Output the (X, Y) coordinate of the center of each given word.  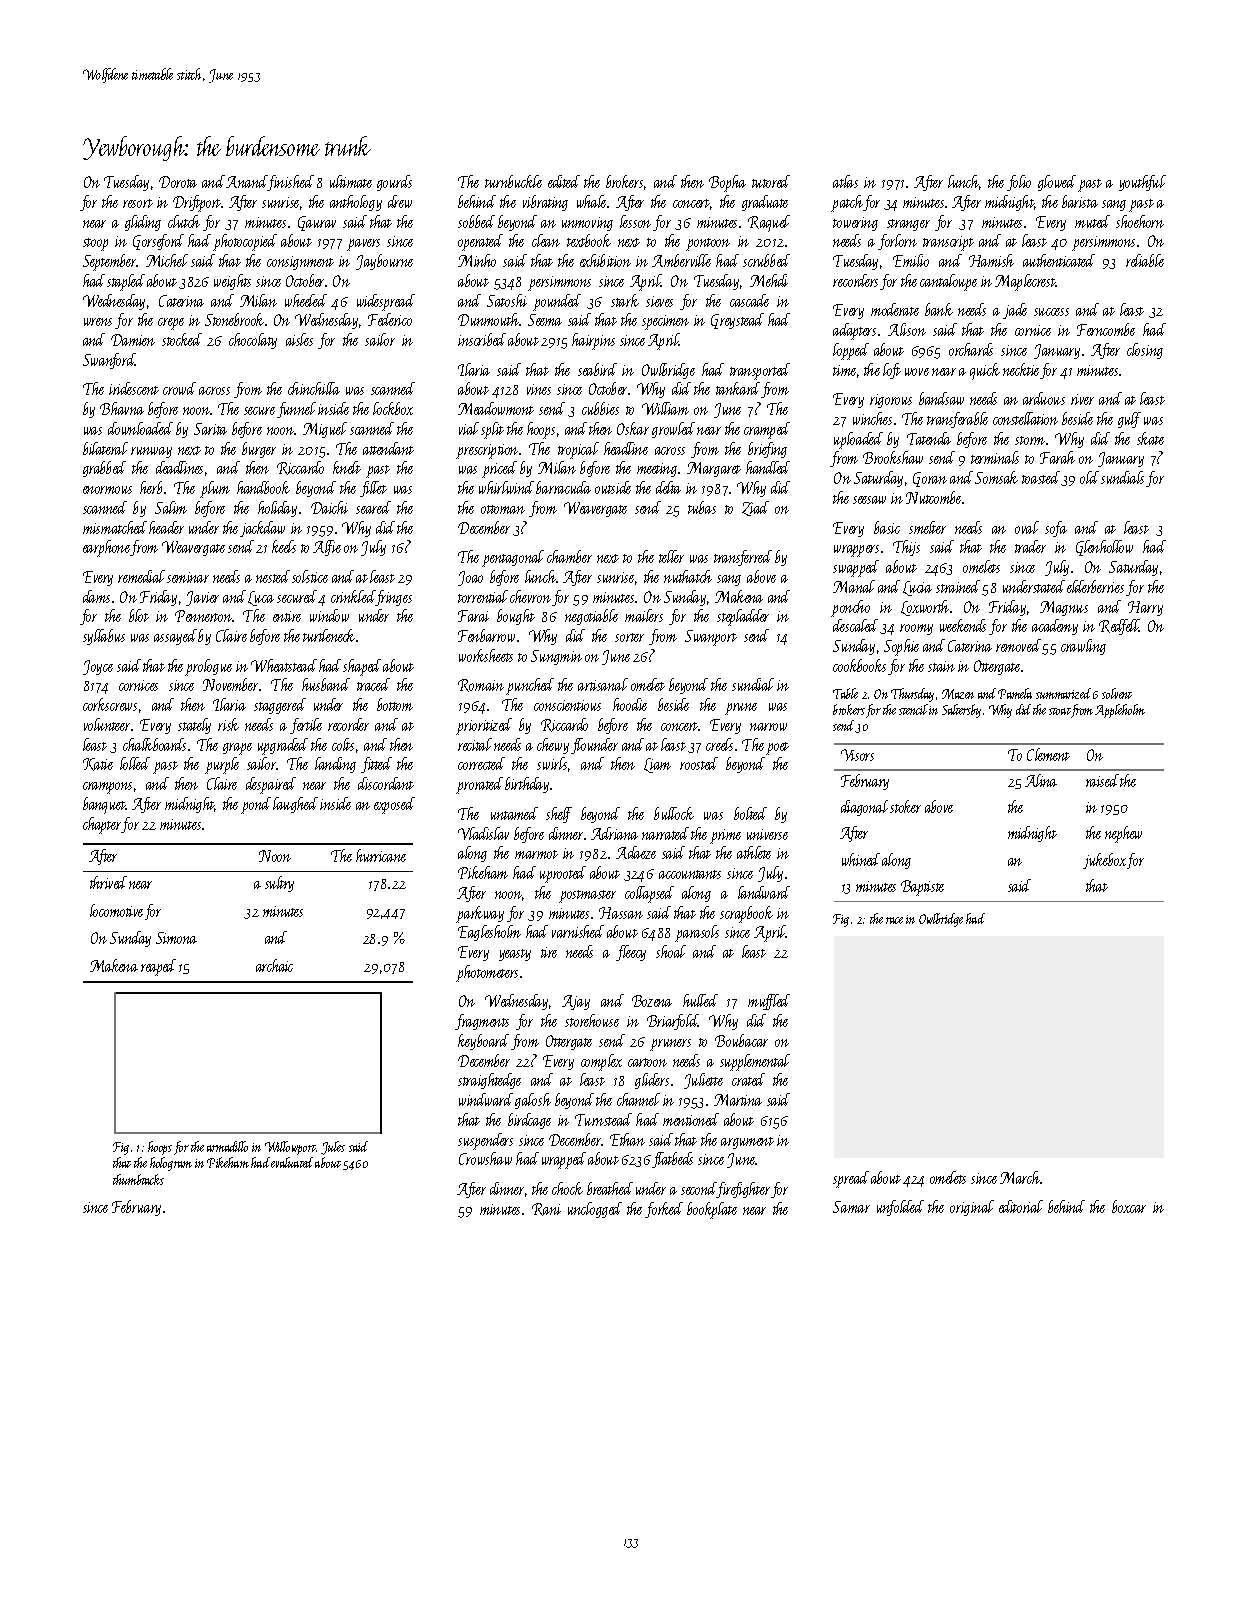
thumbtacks (138, 1179)
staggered (280, 706)
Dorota (178, 182)
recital (475, 744)
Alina (1041, 780)
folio (1019, 183)
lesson (635, 221)
